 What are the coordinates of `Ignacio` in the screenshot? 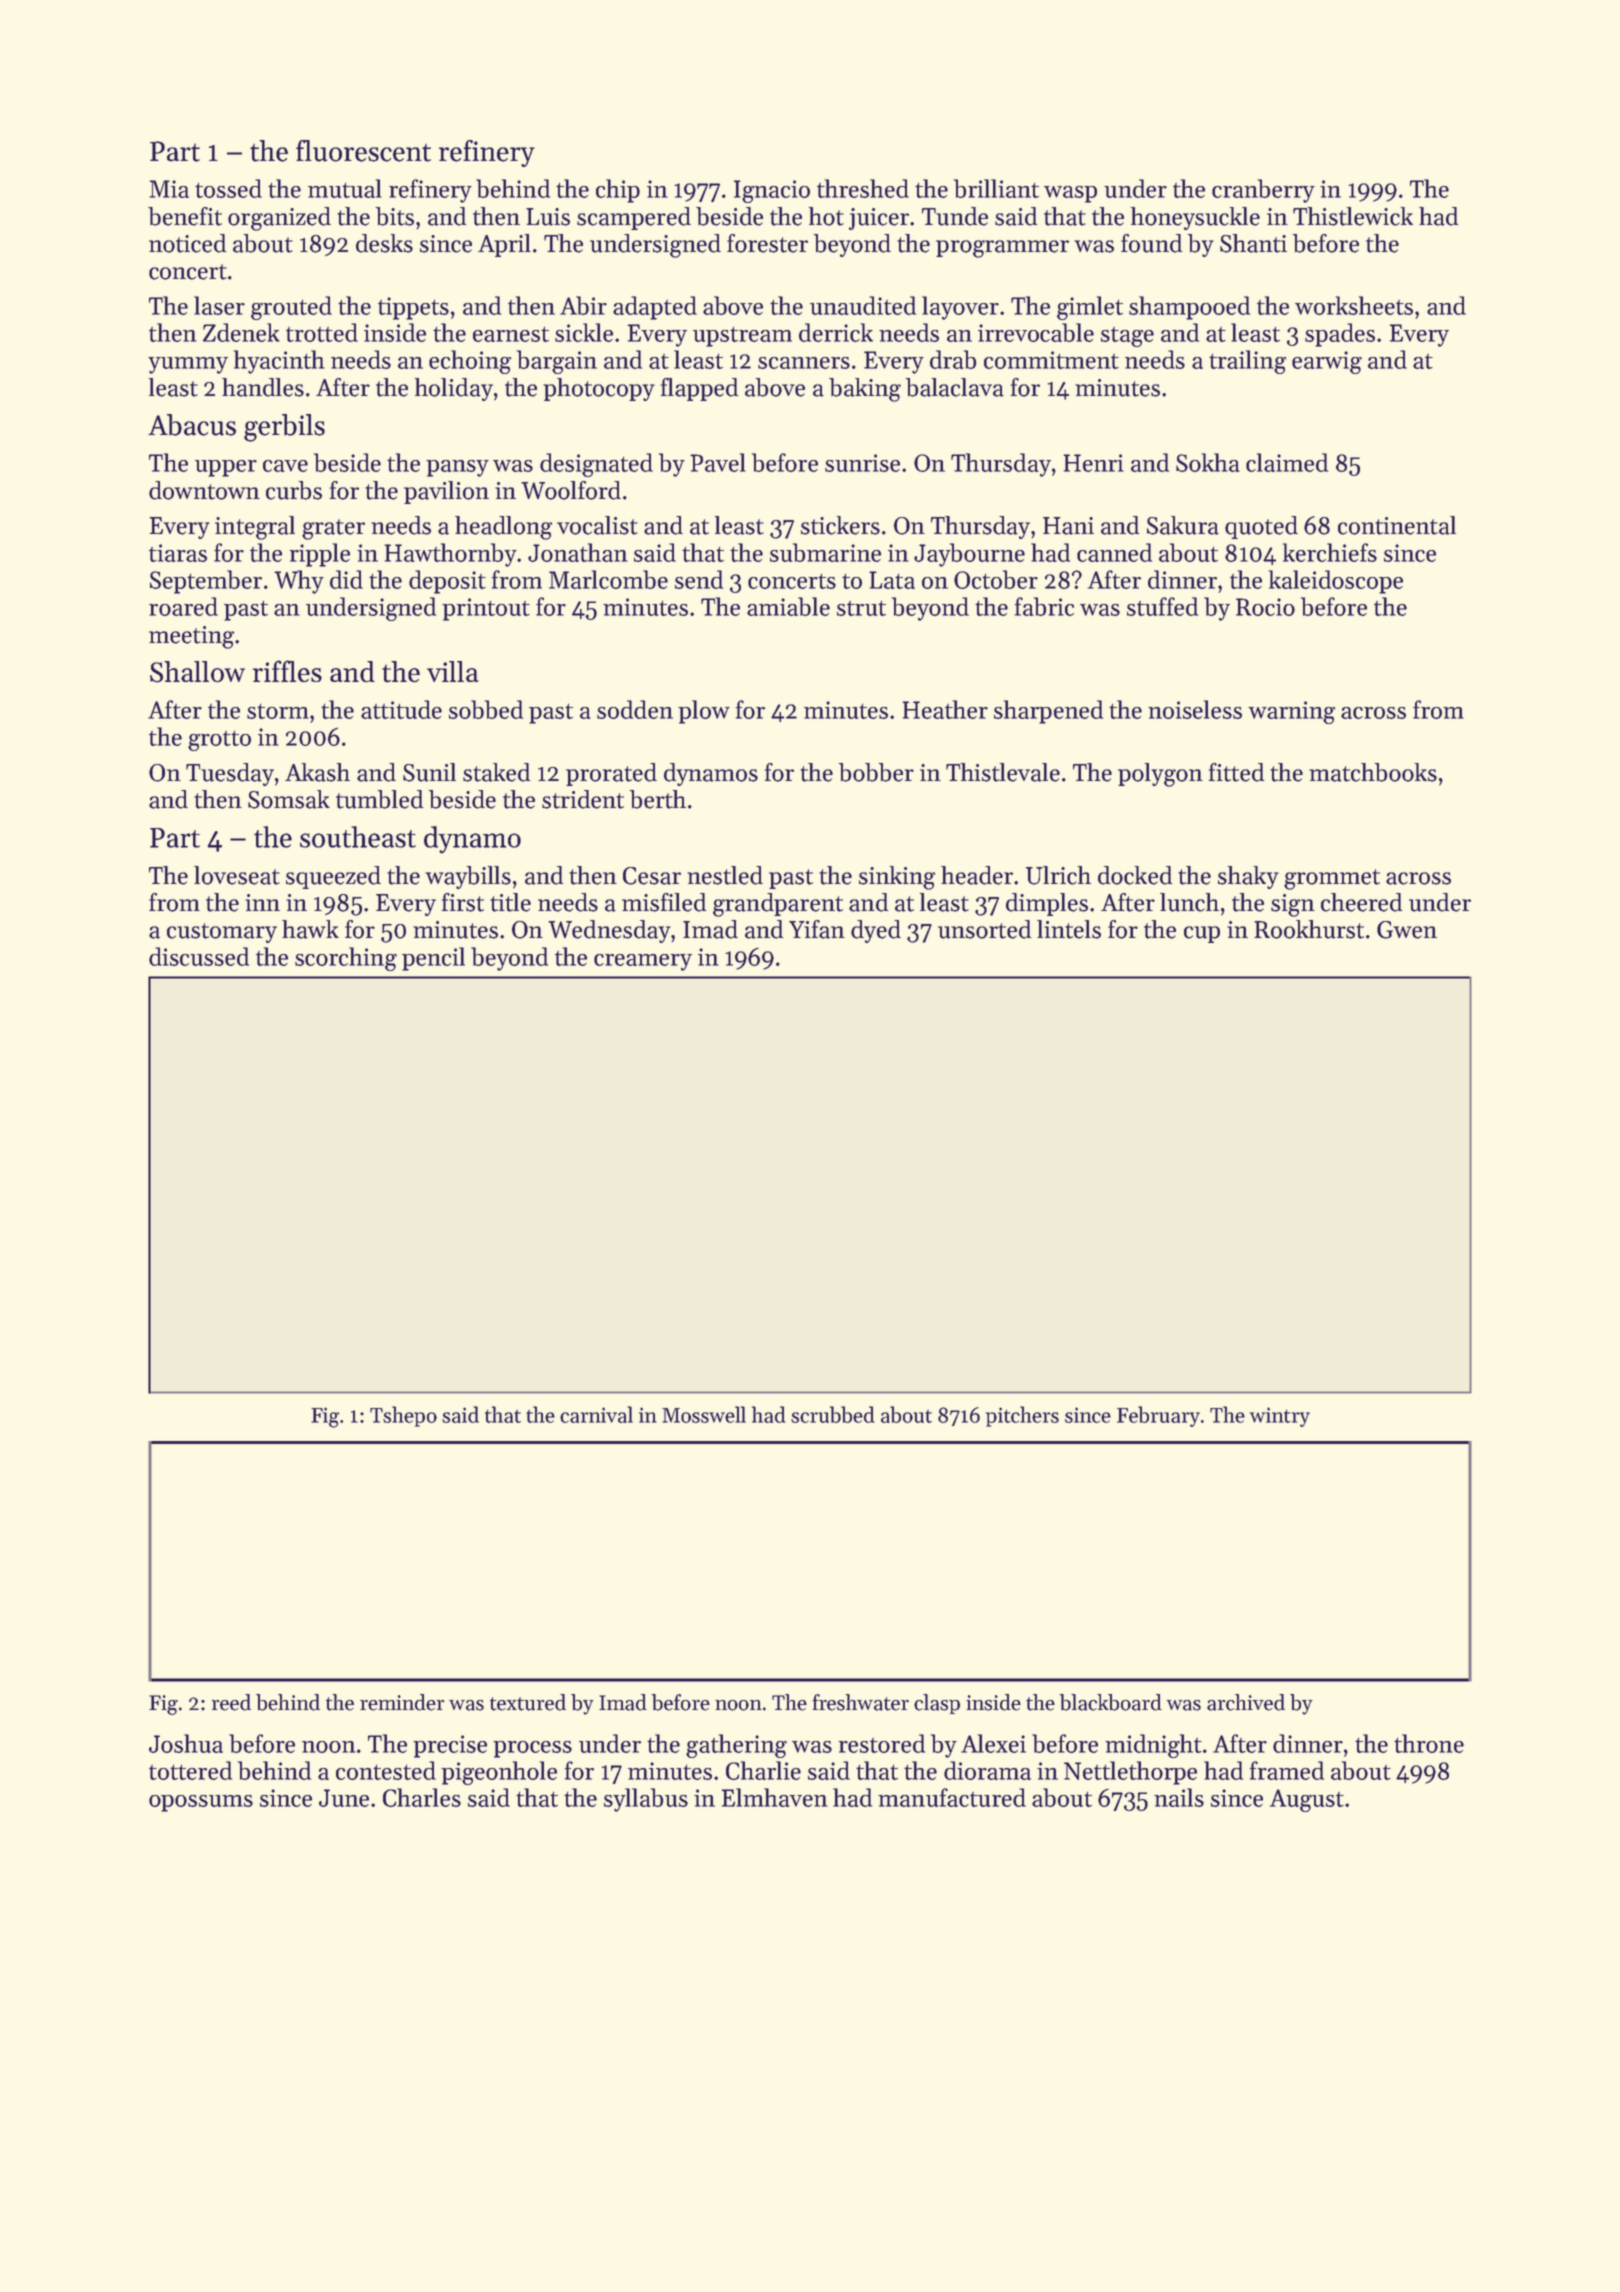 It's located at (772, 191).
